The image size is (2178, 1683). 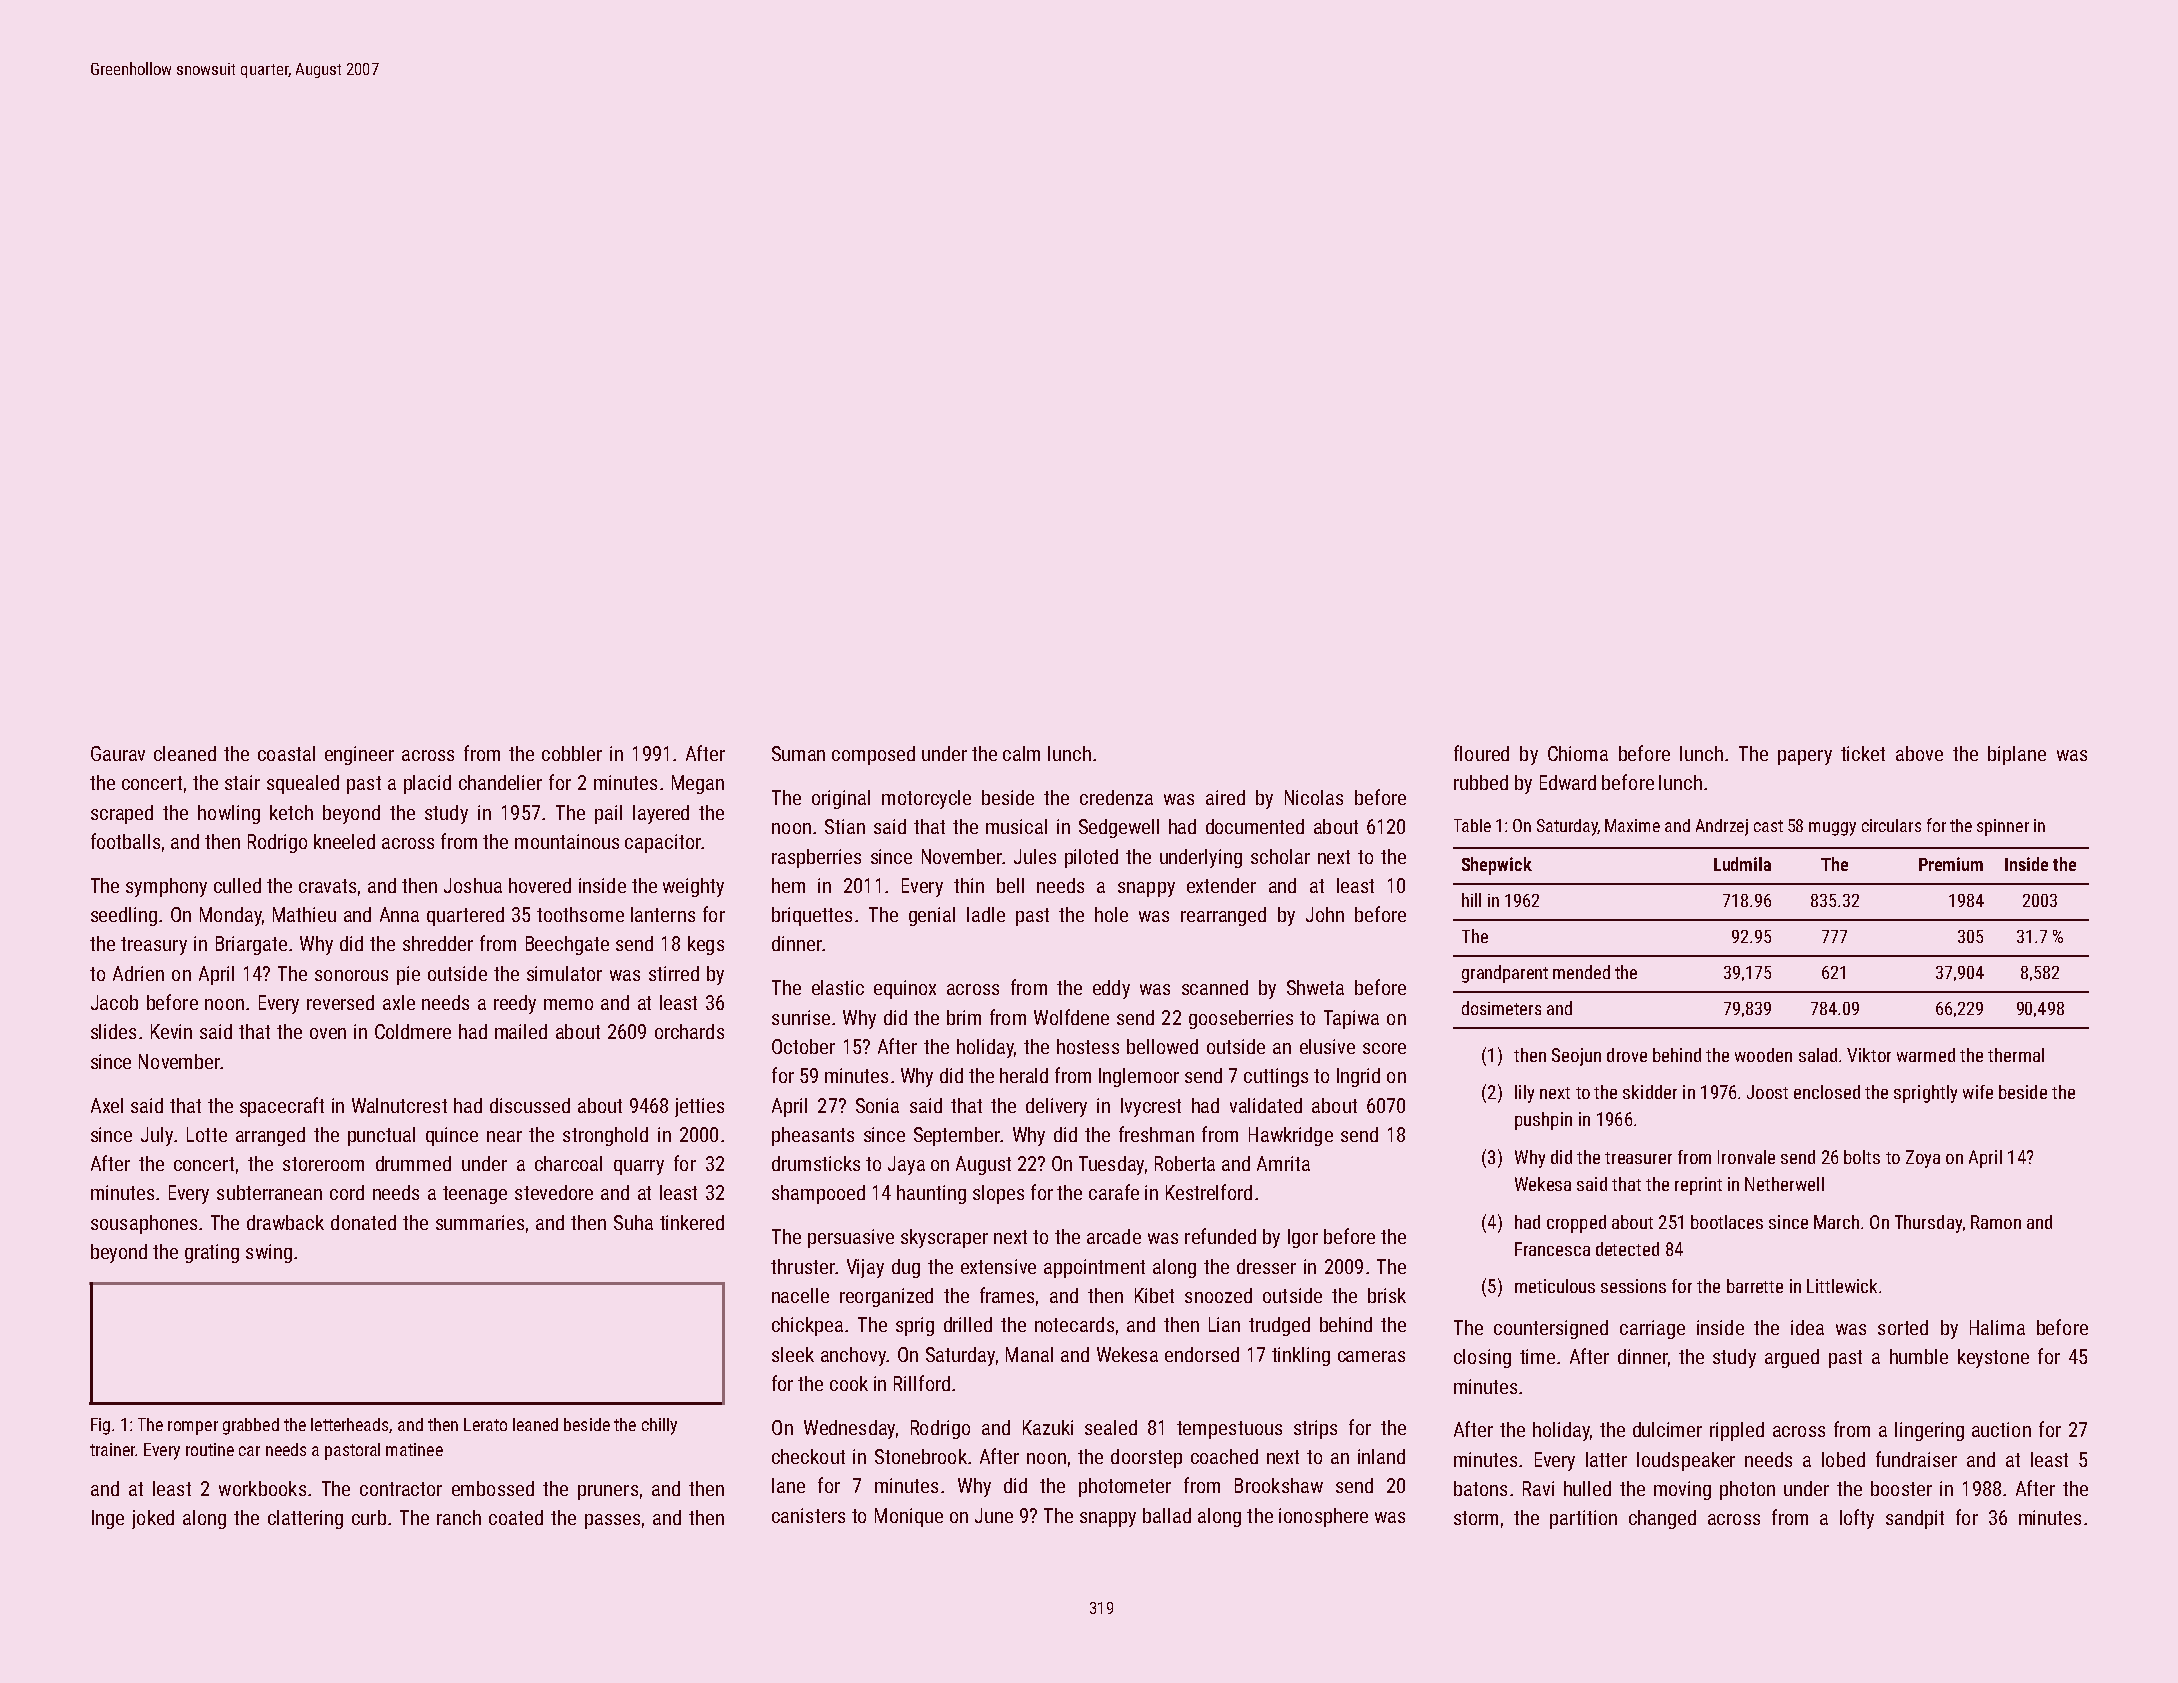 I want to click on thin, so click(x=969, y=885).
